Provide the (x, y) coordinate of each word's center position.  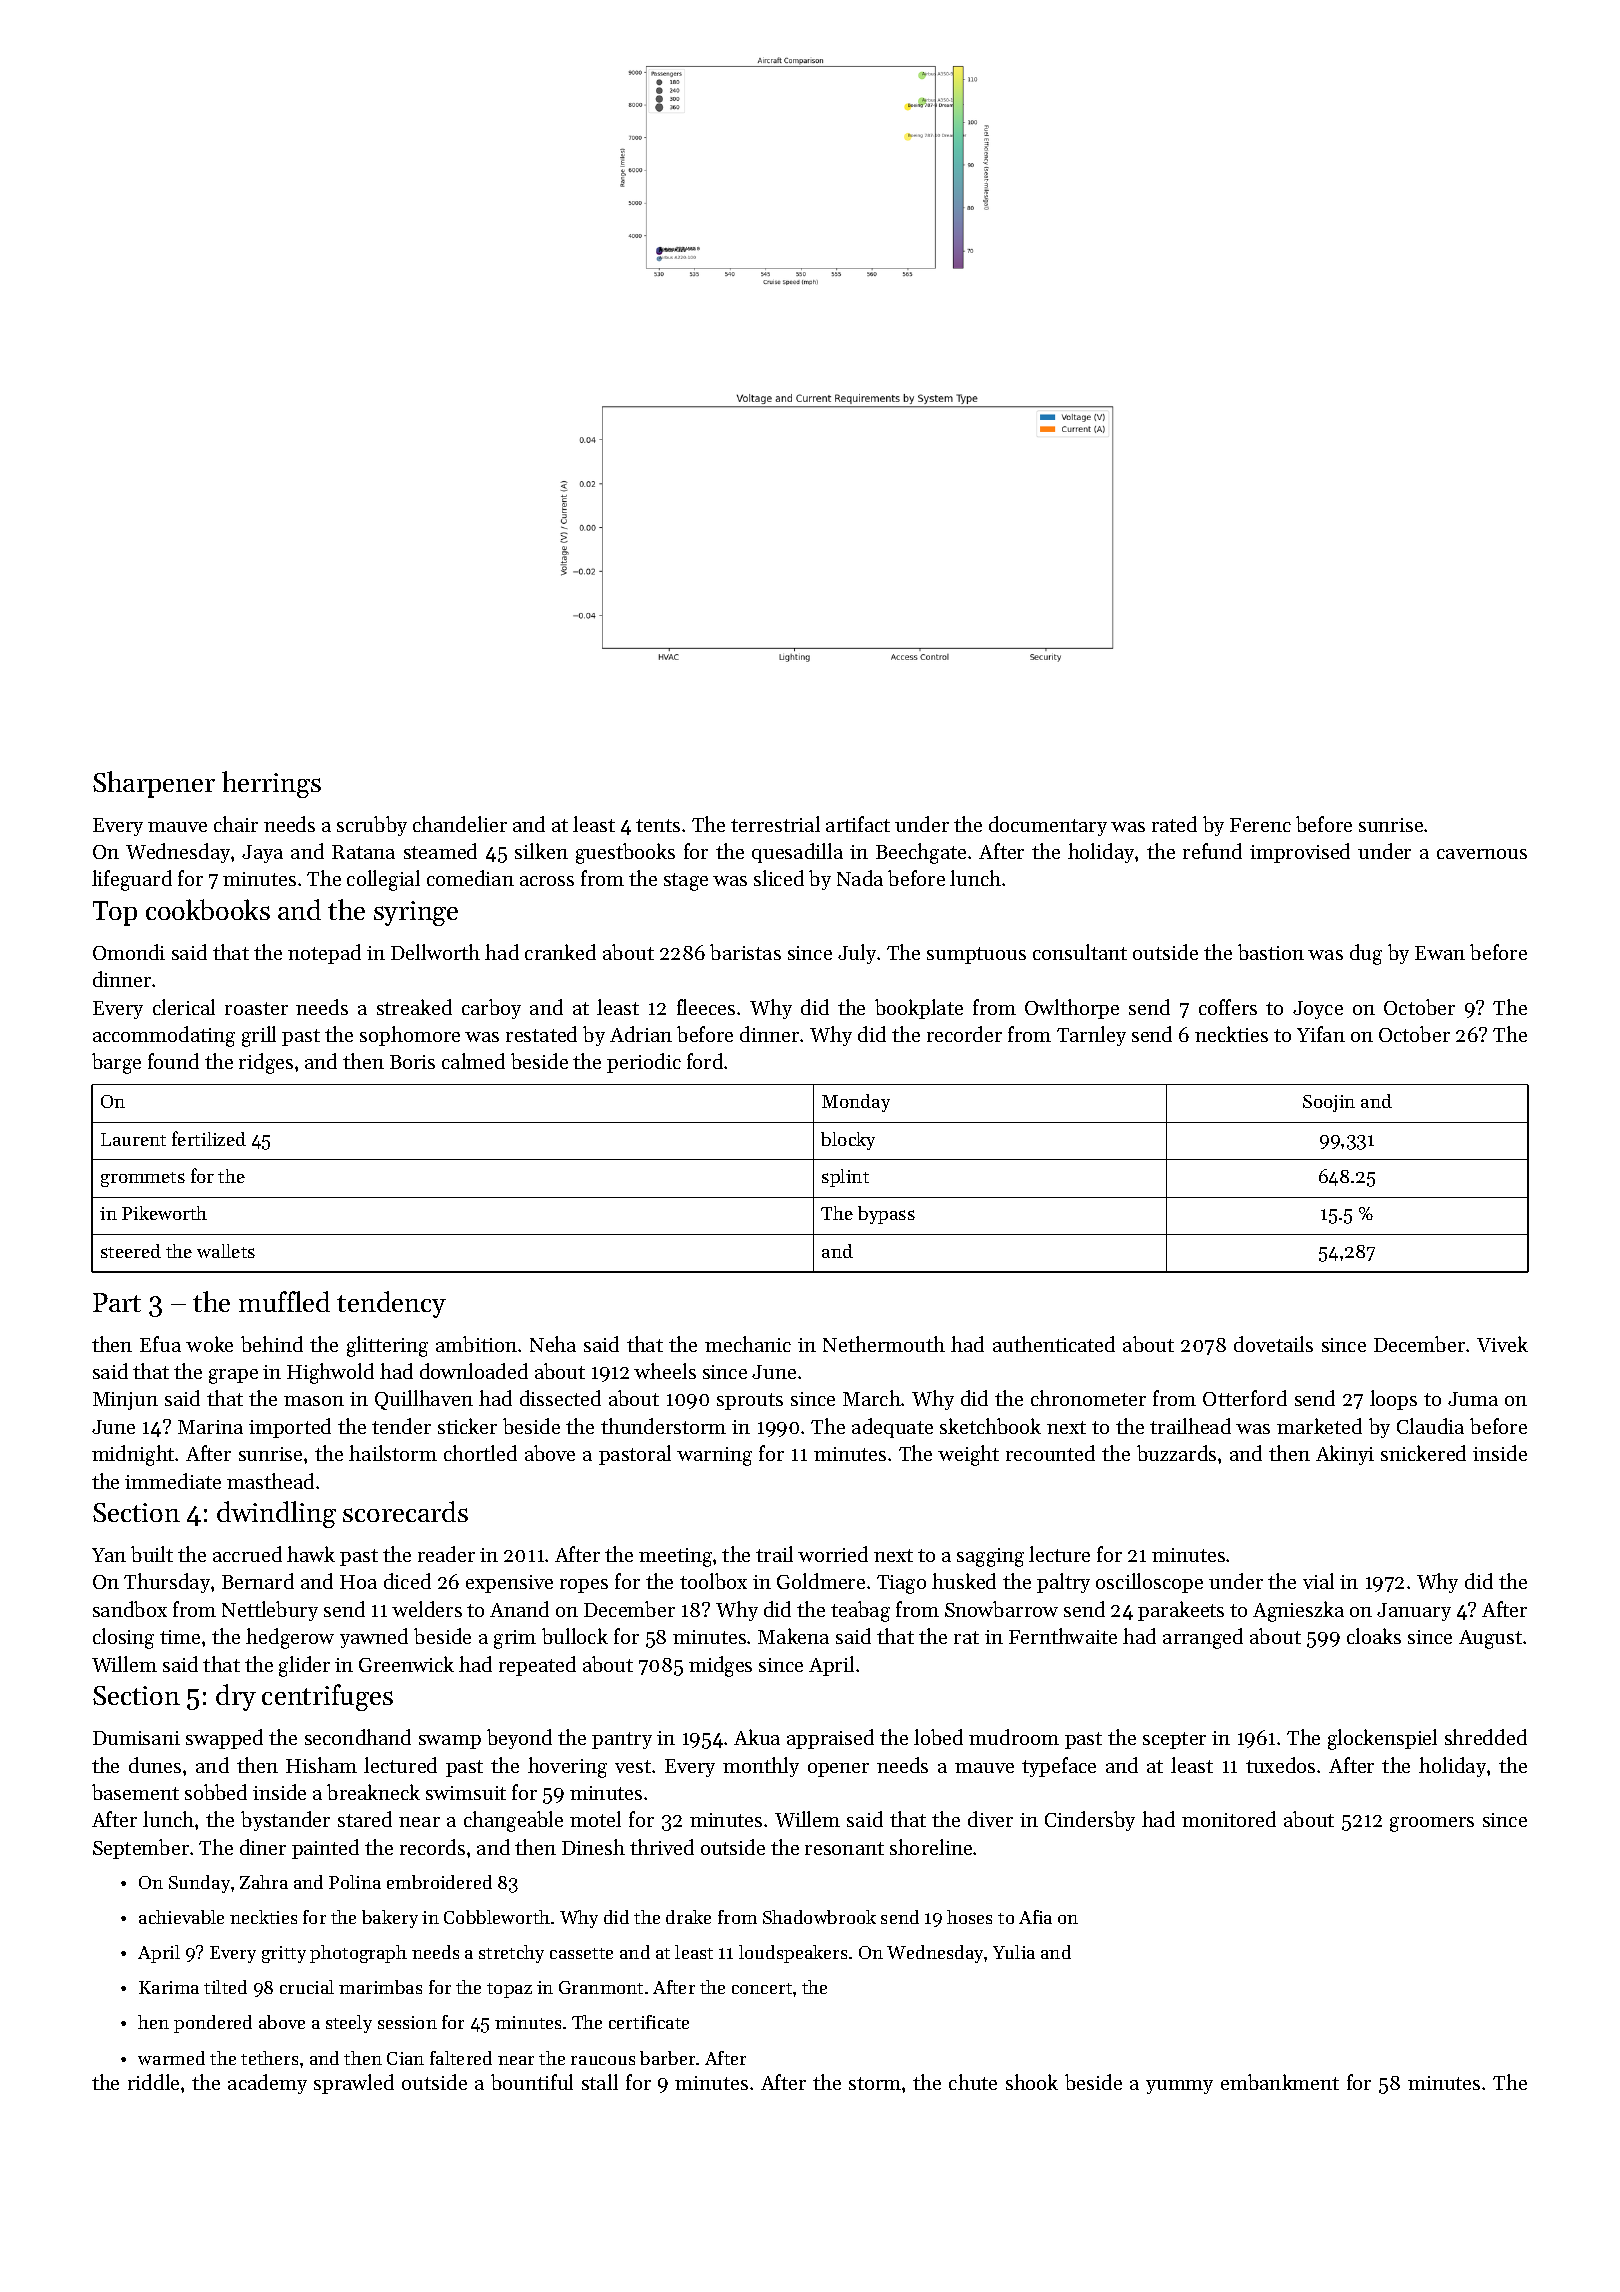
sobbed (216, 1792)
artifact (858, 824)
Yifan (1321, 1034)
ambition (476, 1344)
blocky (848, 1141)
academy (267, 2084)
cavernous (1482, 854)
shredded (1486, 1737)
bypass (886, 1215)
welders (427, 1609)
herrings (271, 784)
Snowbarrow (1001, 1609)
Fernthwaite (1063, 1636)
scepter (1174, 1740)
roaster (256, 1008)
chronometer (1088, 1398)
